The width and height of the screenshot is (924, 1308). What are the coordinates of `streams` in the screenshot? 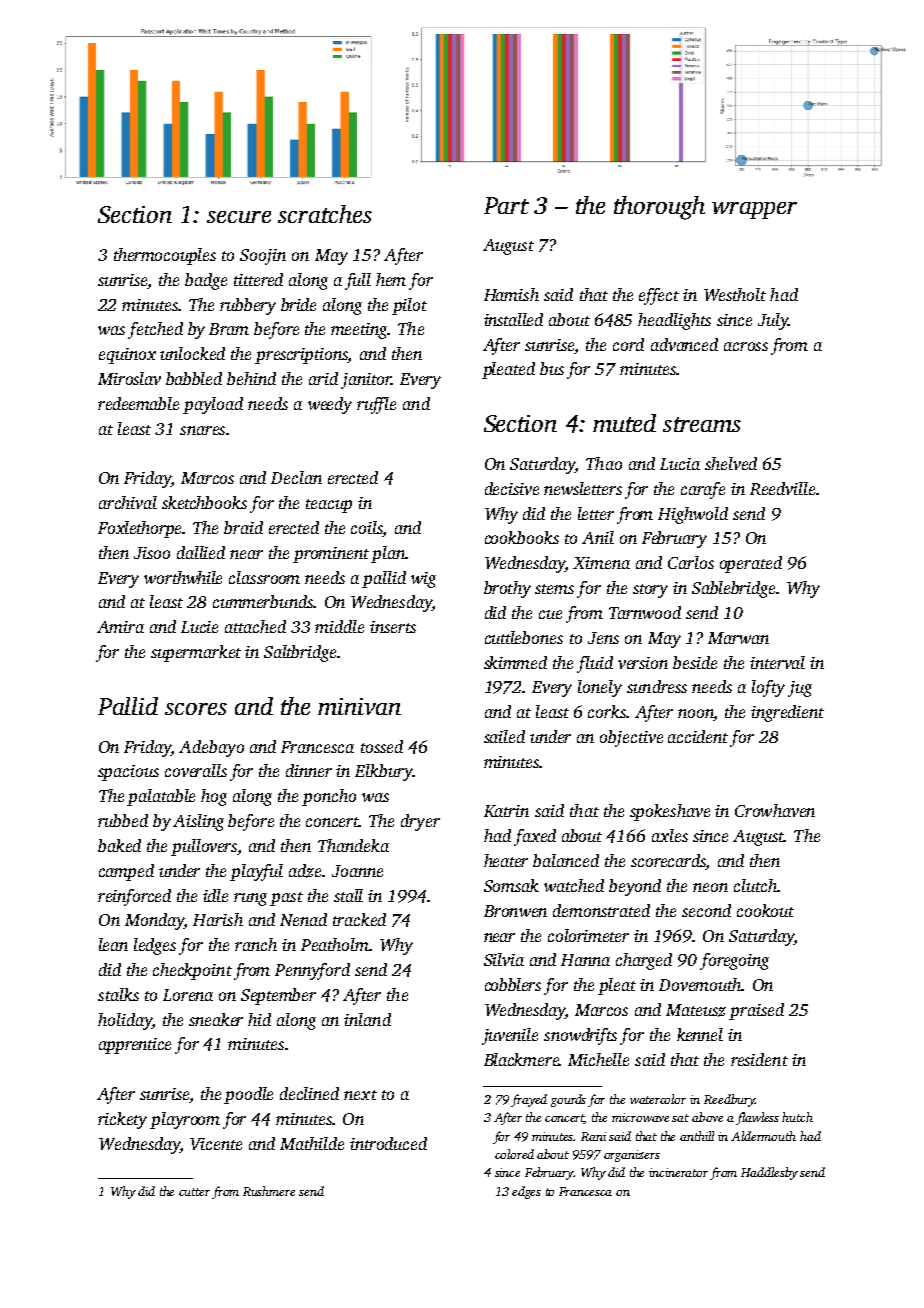 It's located at (702, 424).
